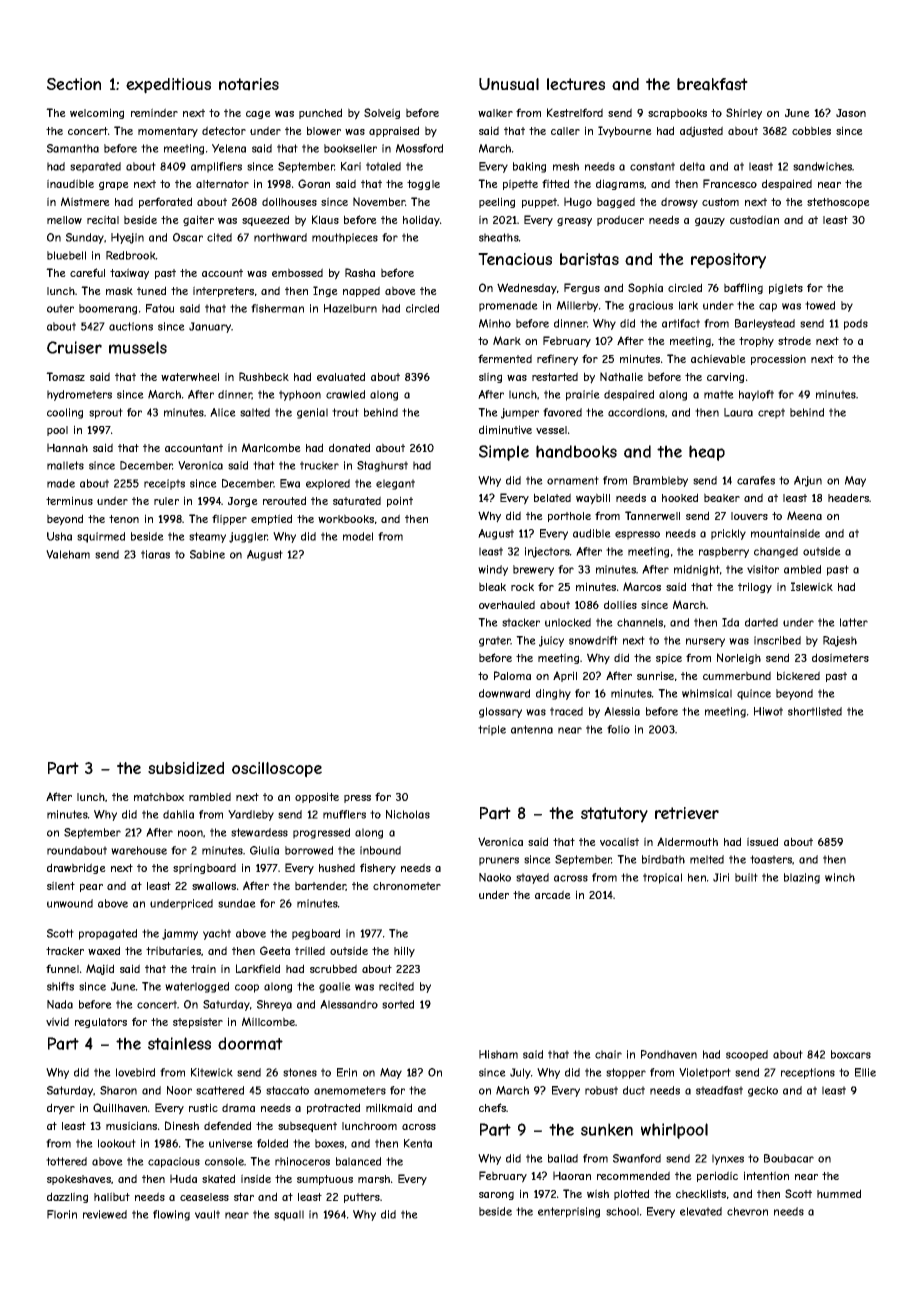  Describe the element at coordinates (569, 1212) in the page. I see `enterprising` at that location.
